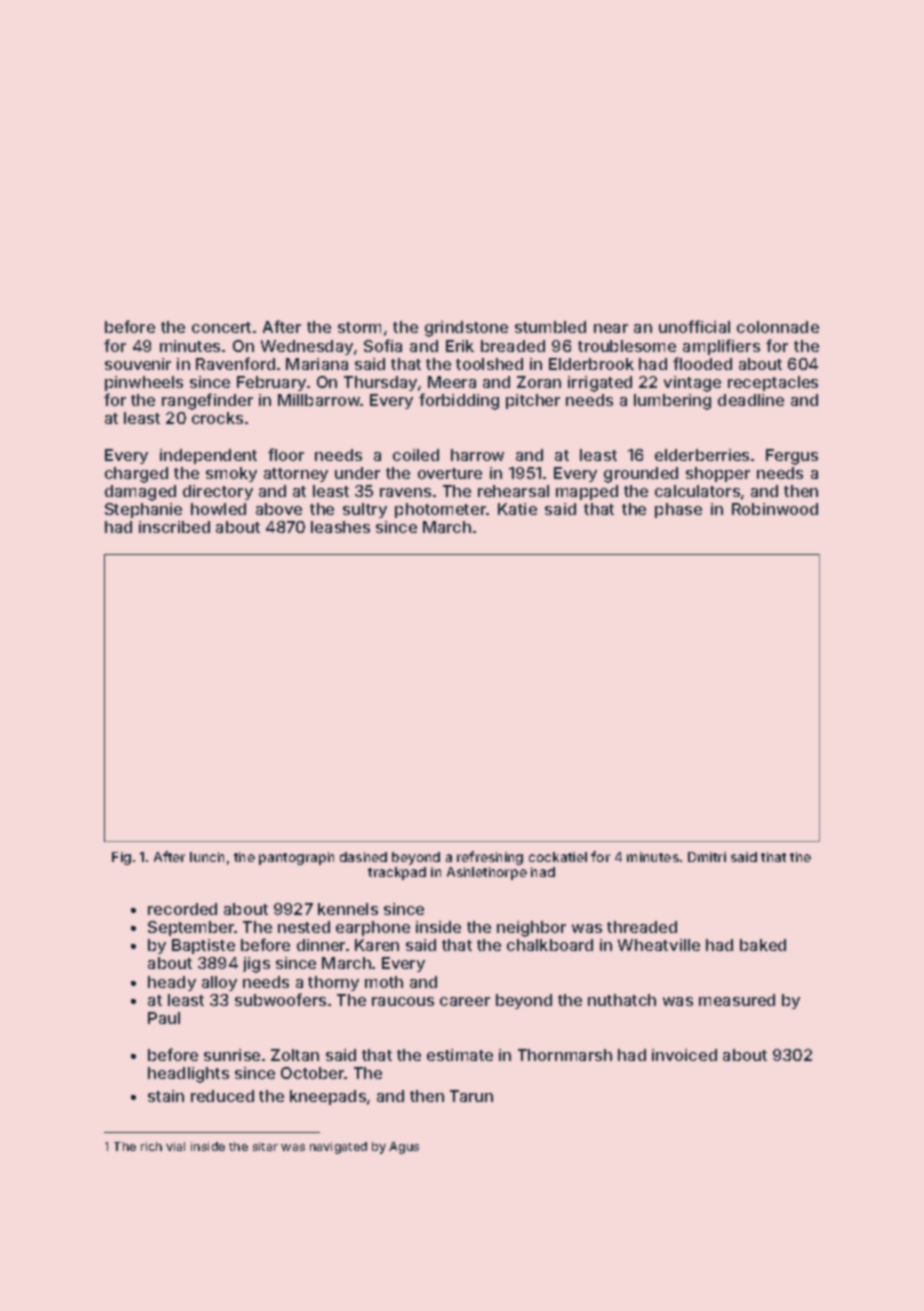 This screenshot has width=924, height=1311. What do you see at coordinates (707, 857) in the screenshot?
I see `Dmitri` at bounding box center [707, 857].
